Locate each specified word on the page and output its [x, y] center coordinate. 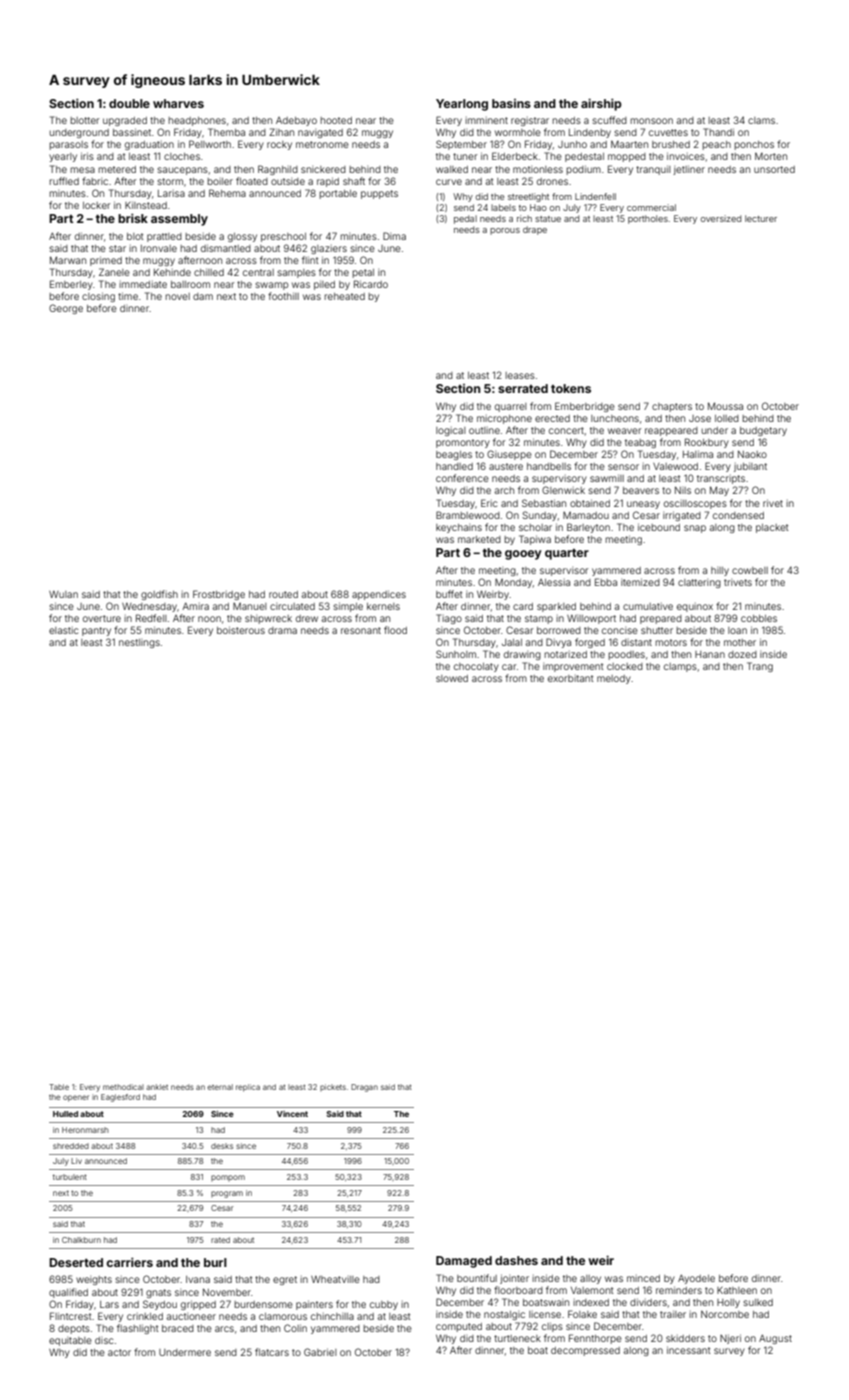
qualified [68, 1293]
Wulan [63, 594]
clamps [680, 667]
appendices [379, 595]
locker [96, 205]
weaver [624, 431]
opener [76, 1098]
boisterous [241, 630]
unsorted [774, 169]
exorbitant [571, 678]
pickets [333, 1087]
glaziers [329, 249]
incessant [689, 1350]
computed [459, 1327]
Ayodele [696, 1279]
